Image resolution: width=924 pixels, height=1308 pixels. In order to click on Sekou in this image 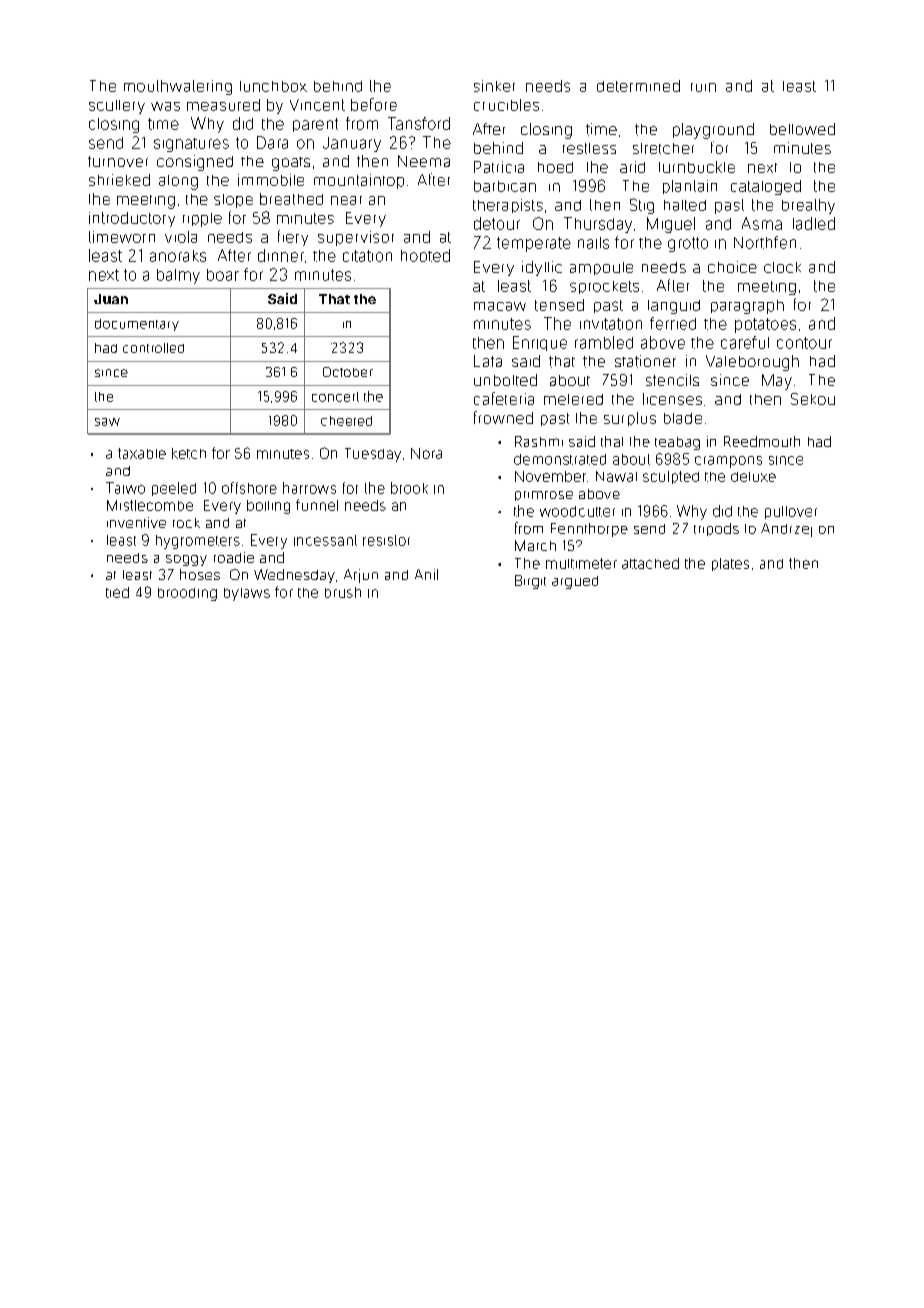, I will do `click(813, 399)`.
